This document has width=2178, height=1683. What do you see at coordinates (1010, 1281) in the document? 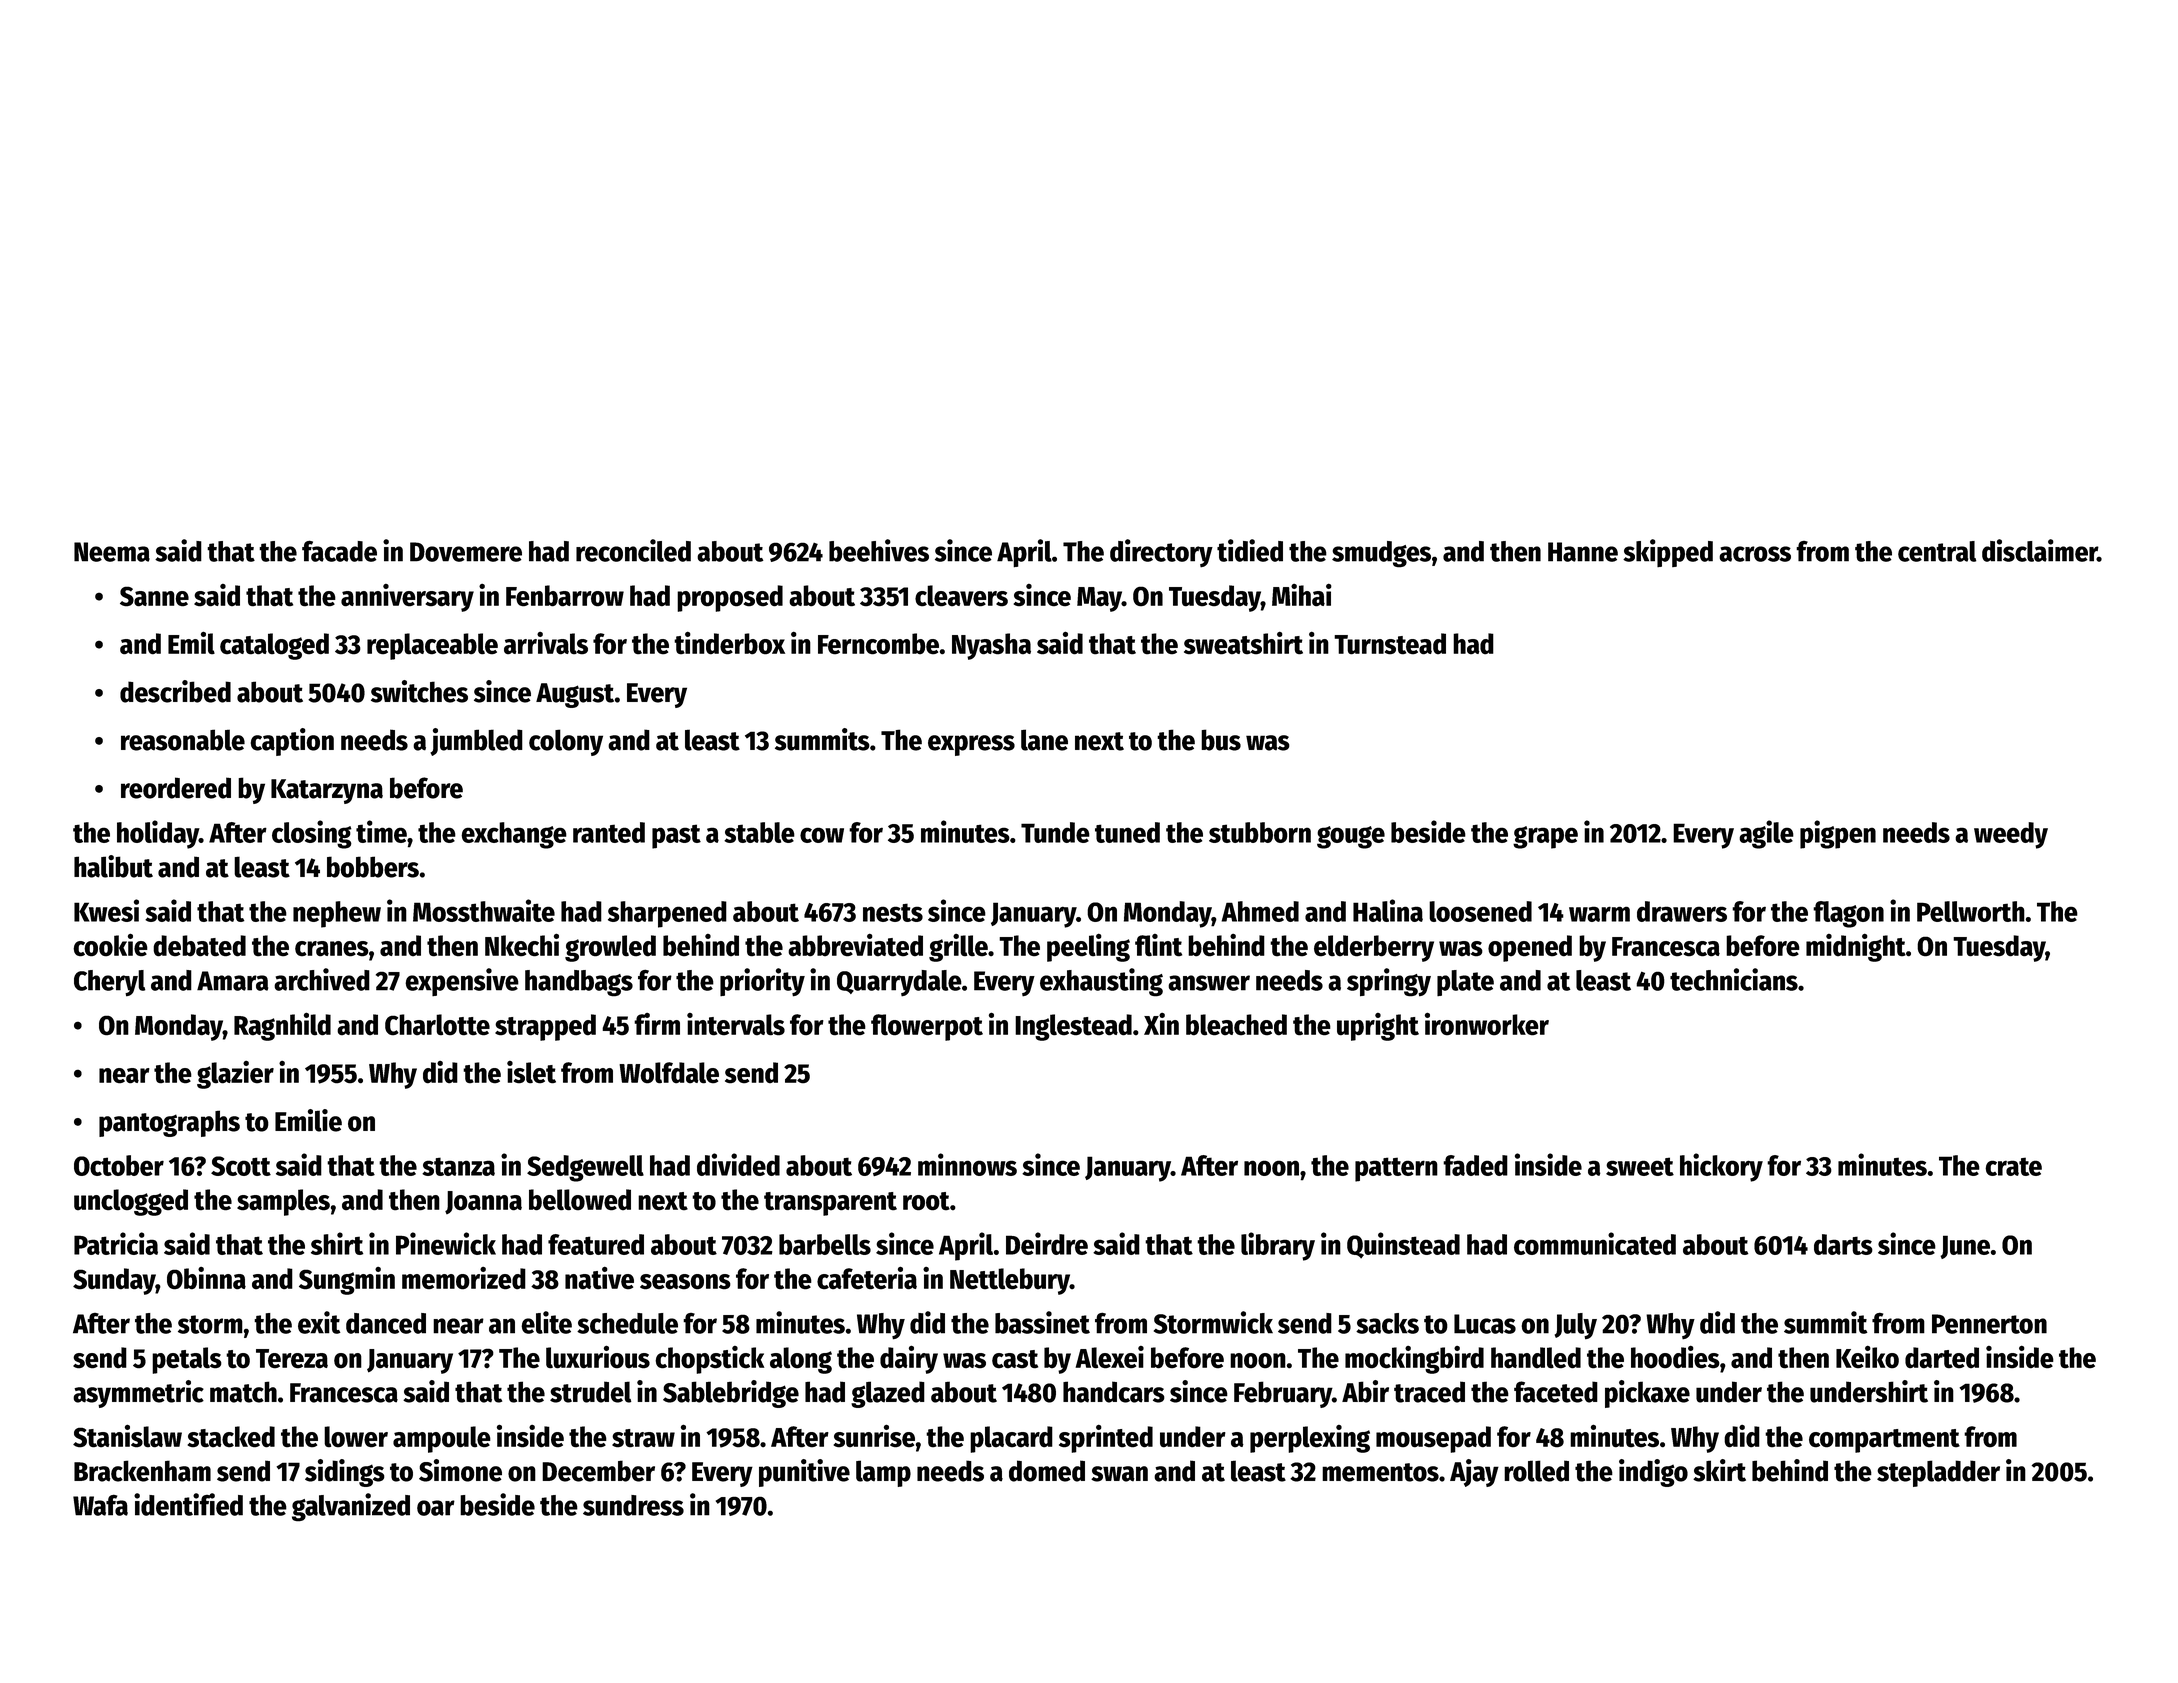
I see `Nettlebury` at bounding box center [1010, 1281].
